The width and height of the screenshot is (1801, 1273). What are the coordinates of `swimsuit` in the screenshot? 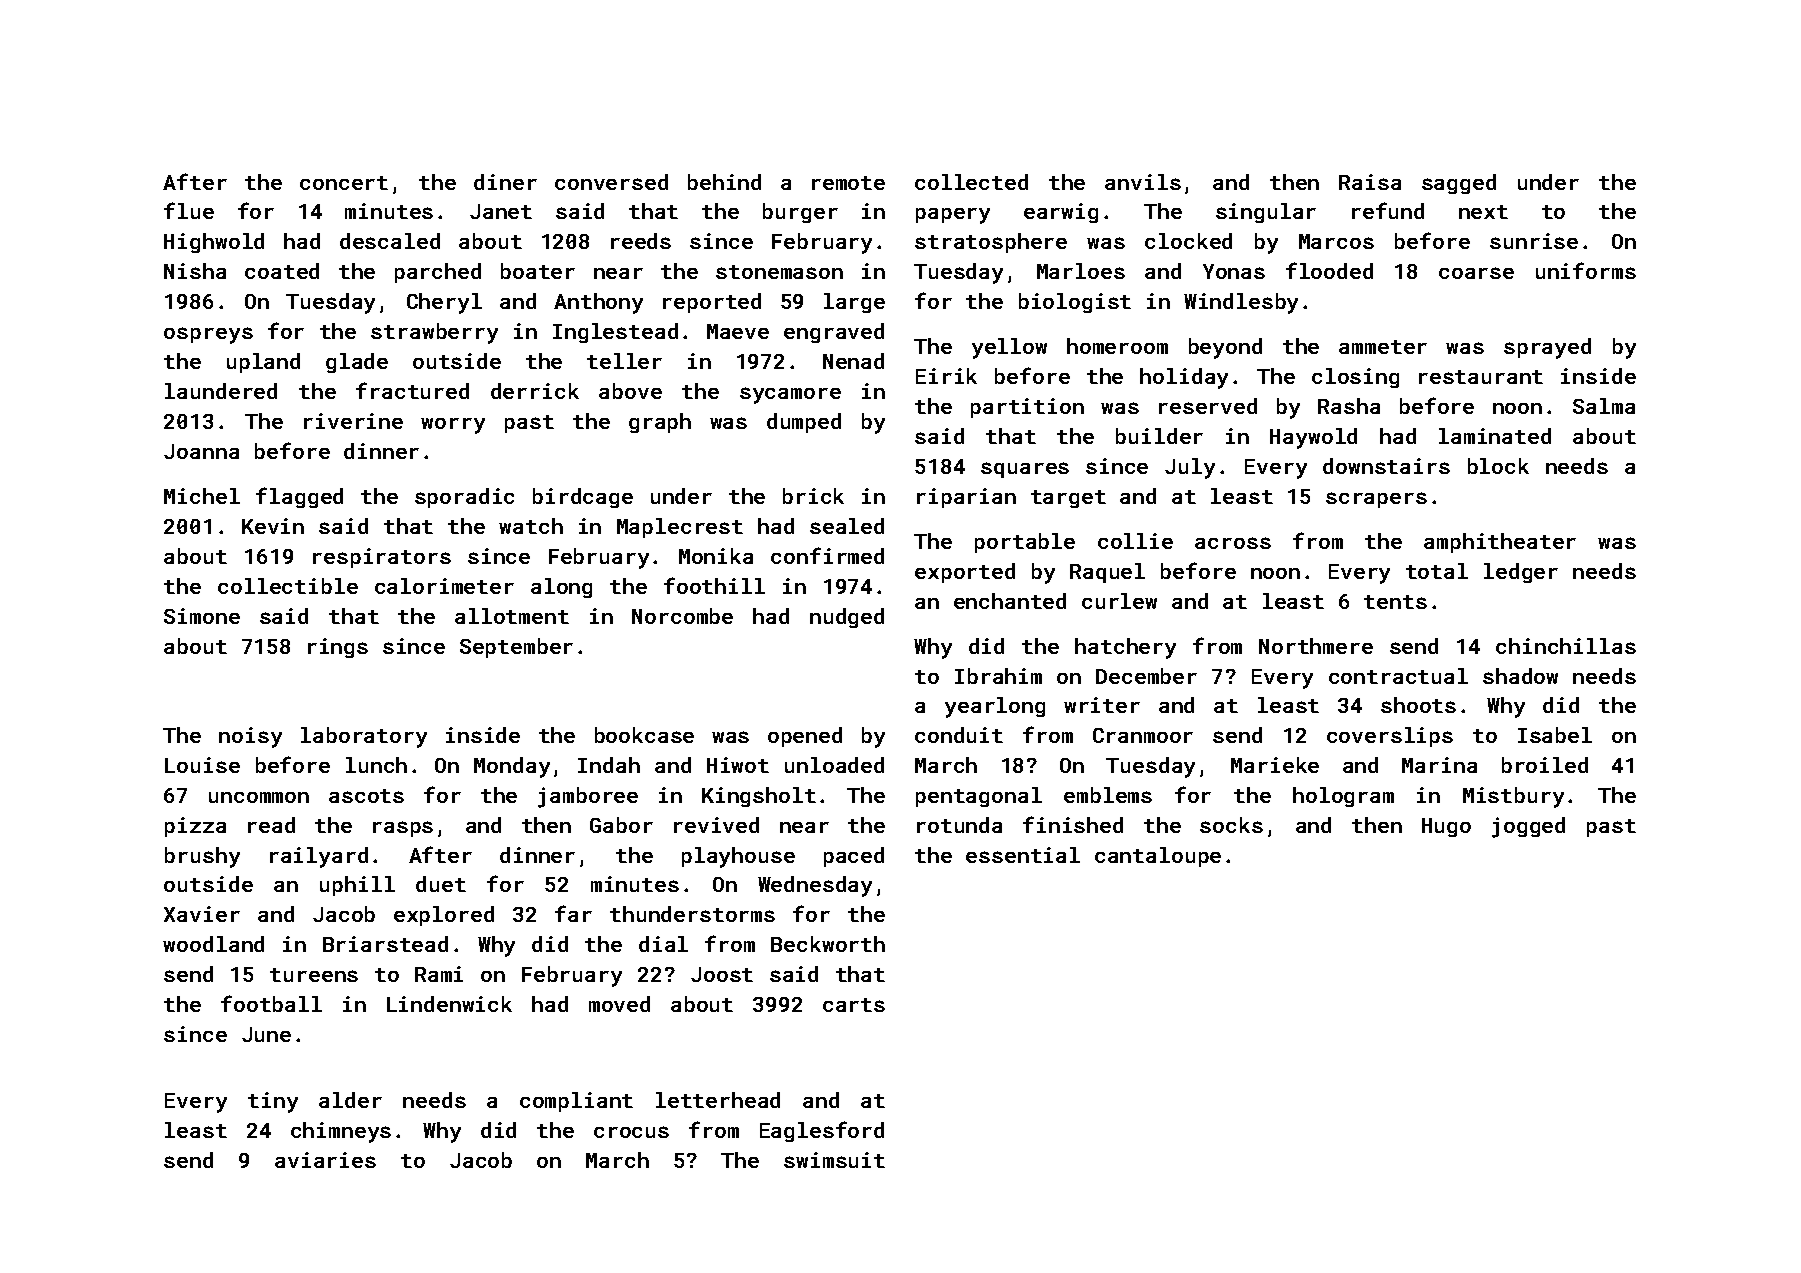 It's located at (834, 1160).
